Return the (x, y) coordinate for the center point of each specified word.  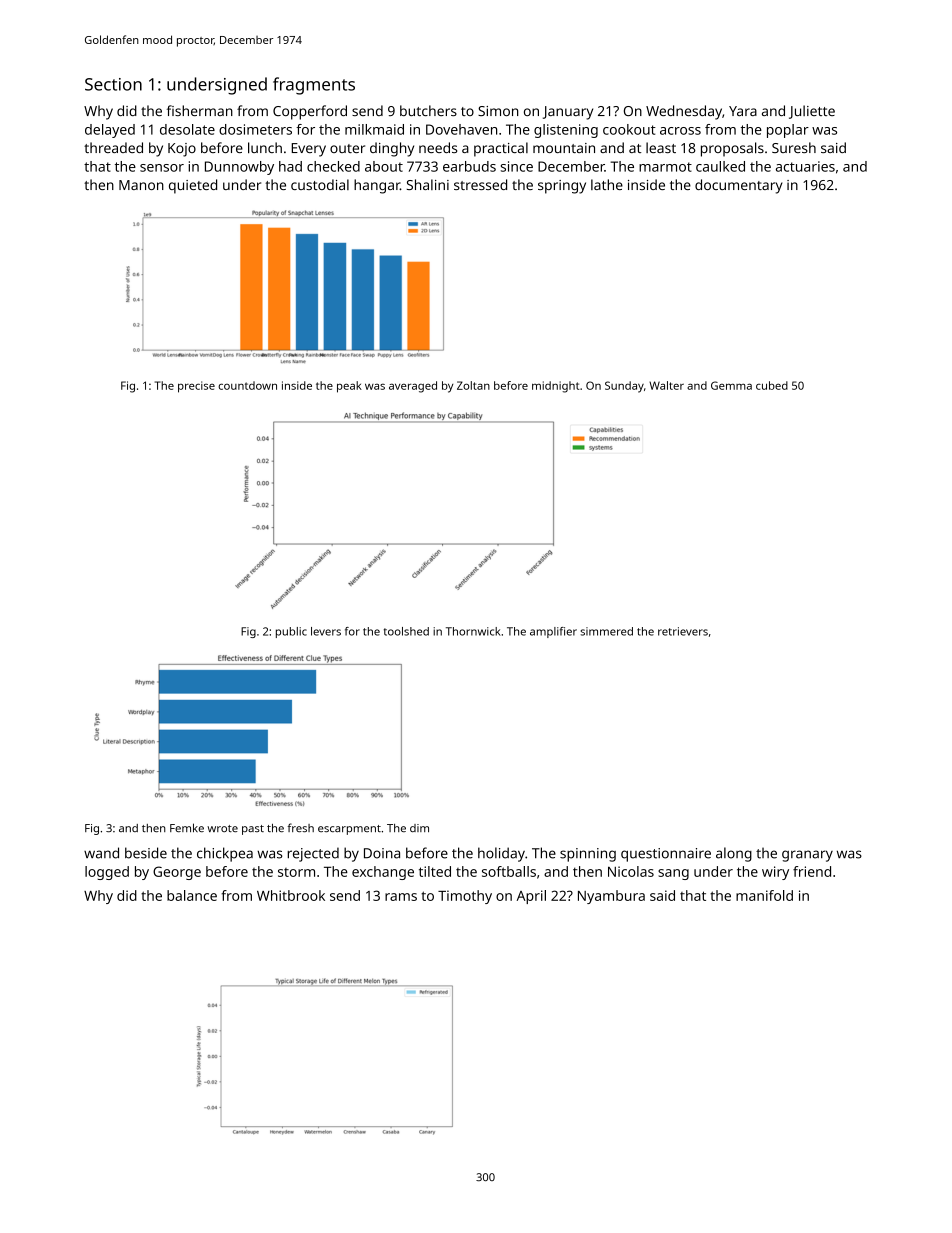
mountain (564, 148)
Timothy (465, 897)
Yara (743, 111)
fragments (314, 86)
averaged (413, 387)
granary (807, 856)
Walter (666, 385)
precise (196, 387)
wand (101, 853)
